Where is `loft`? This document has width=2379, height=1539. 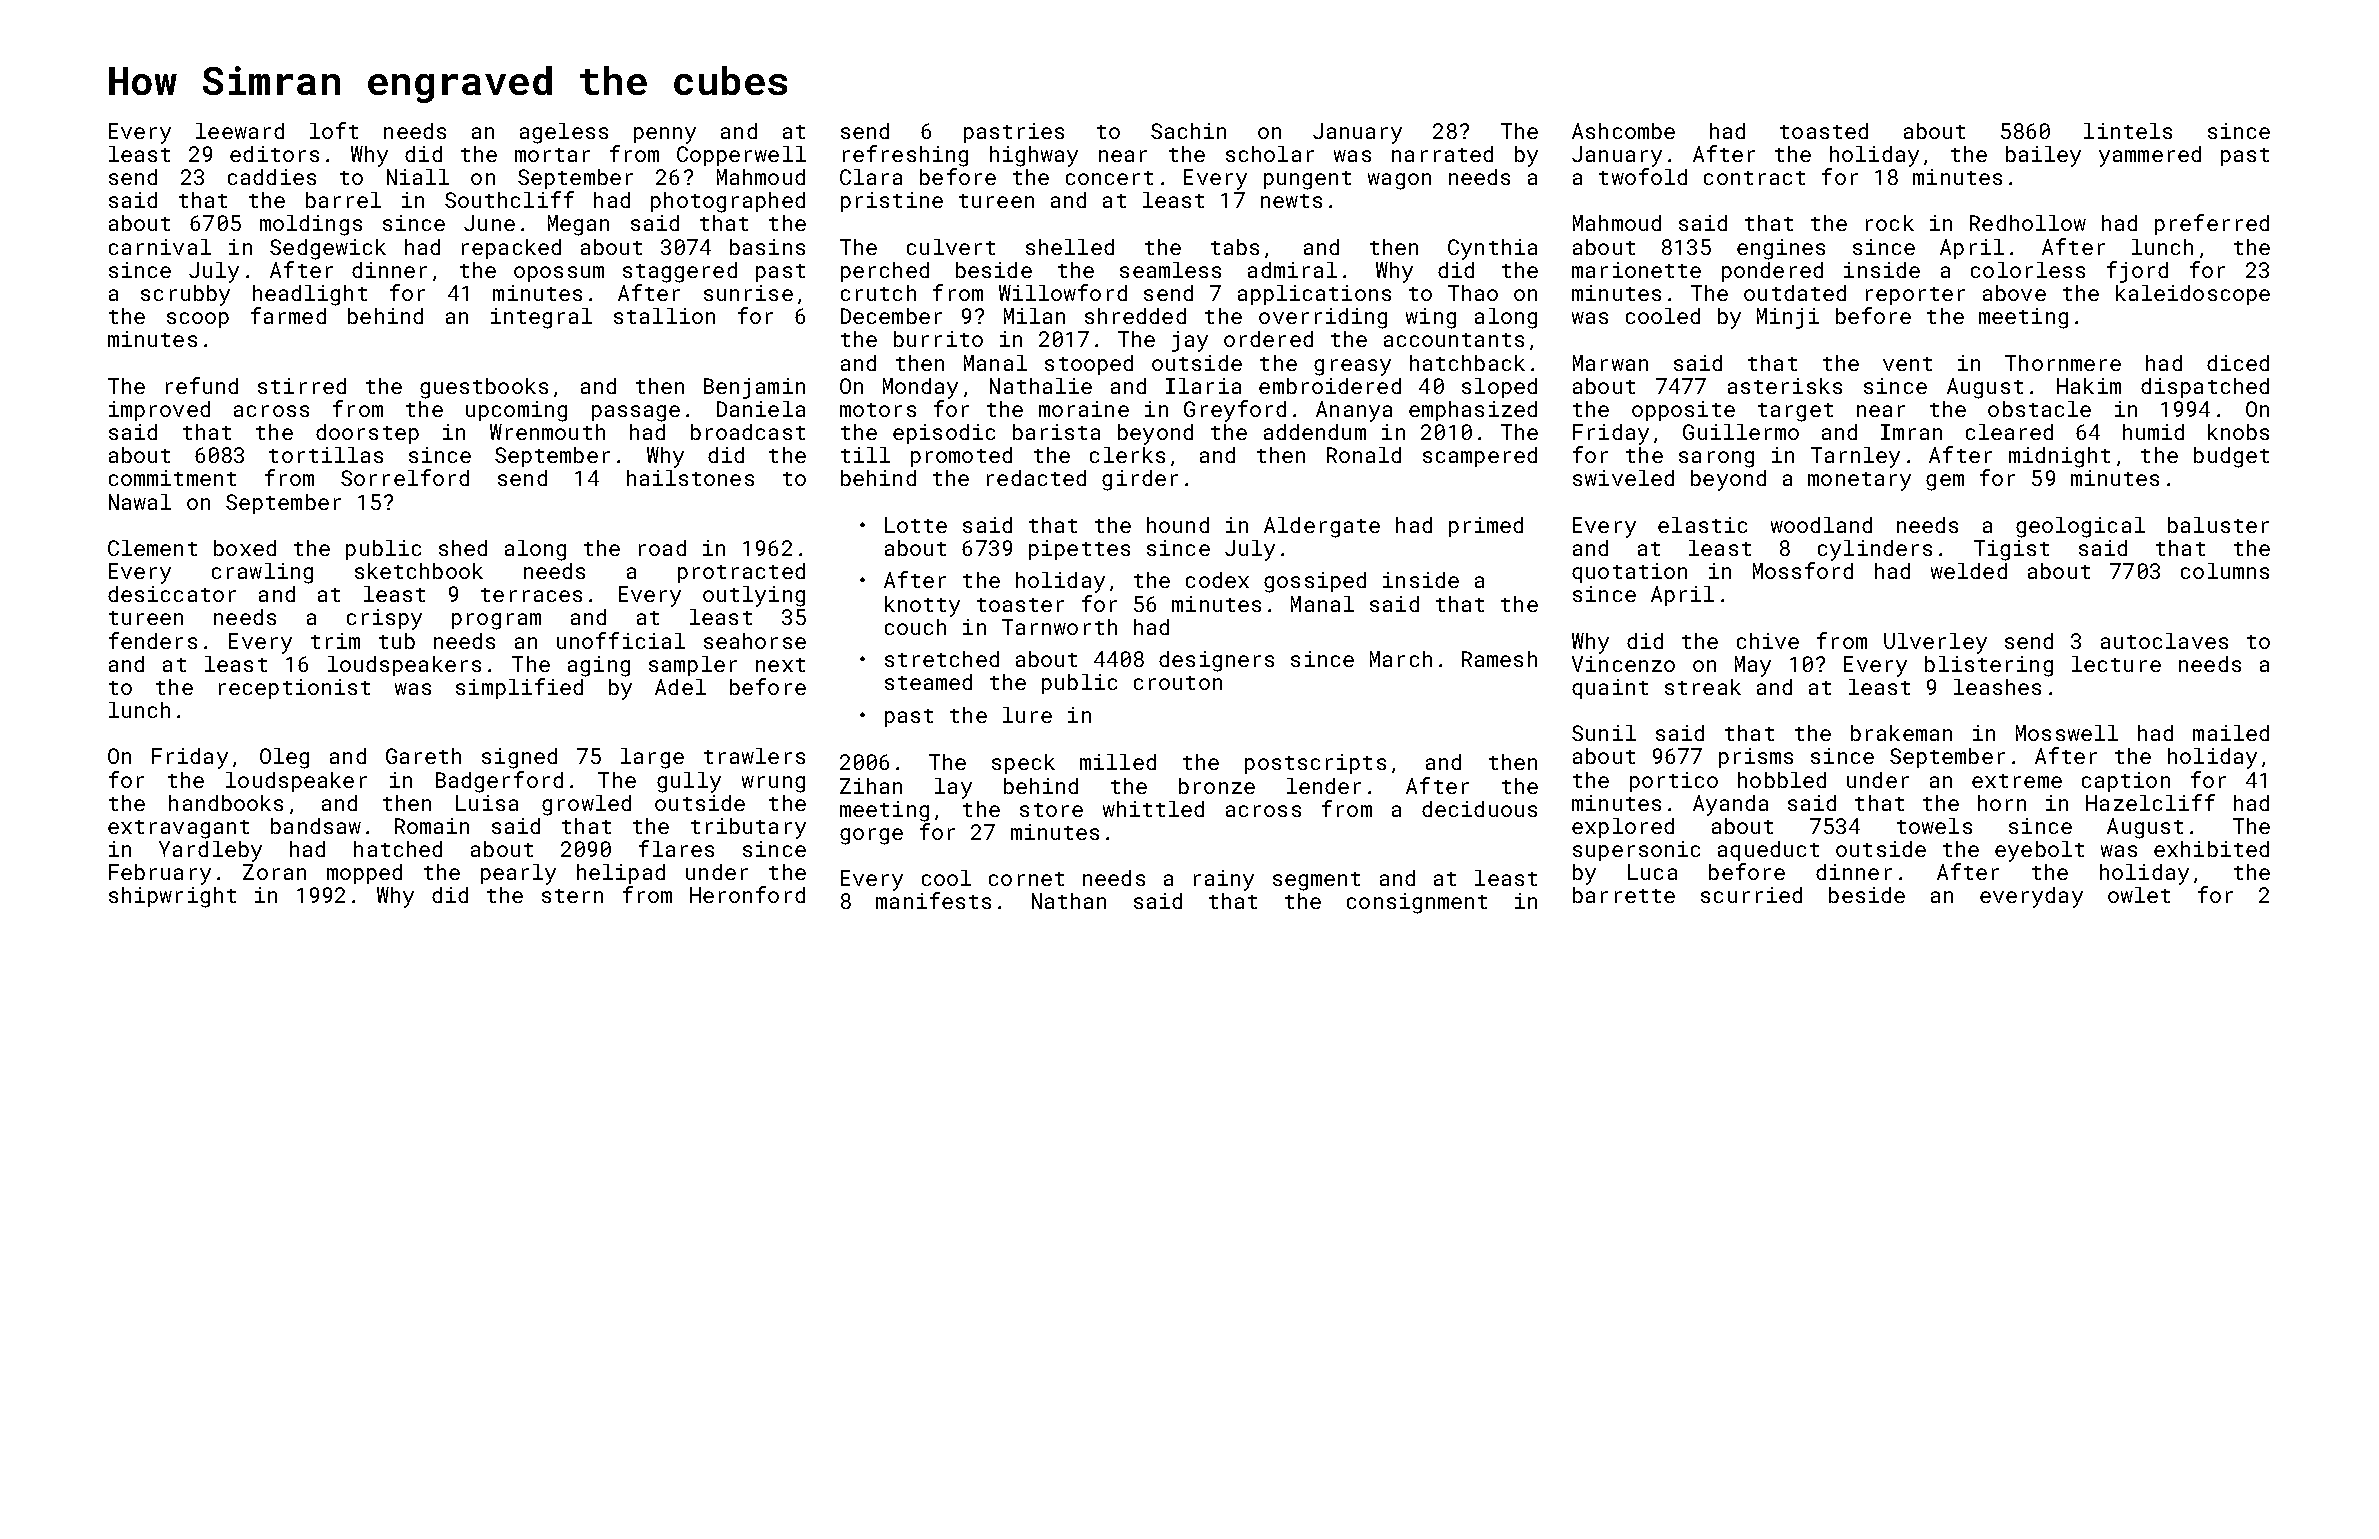 loft is located at coordinates (334, 130).
